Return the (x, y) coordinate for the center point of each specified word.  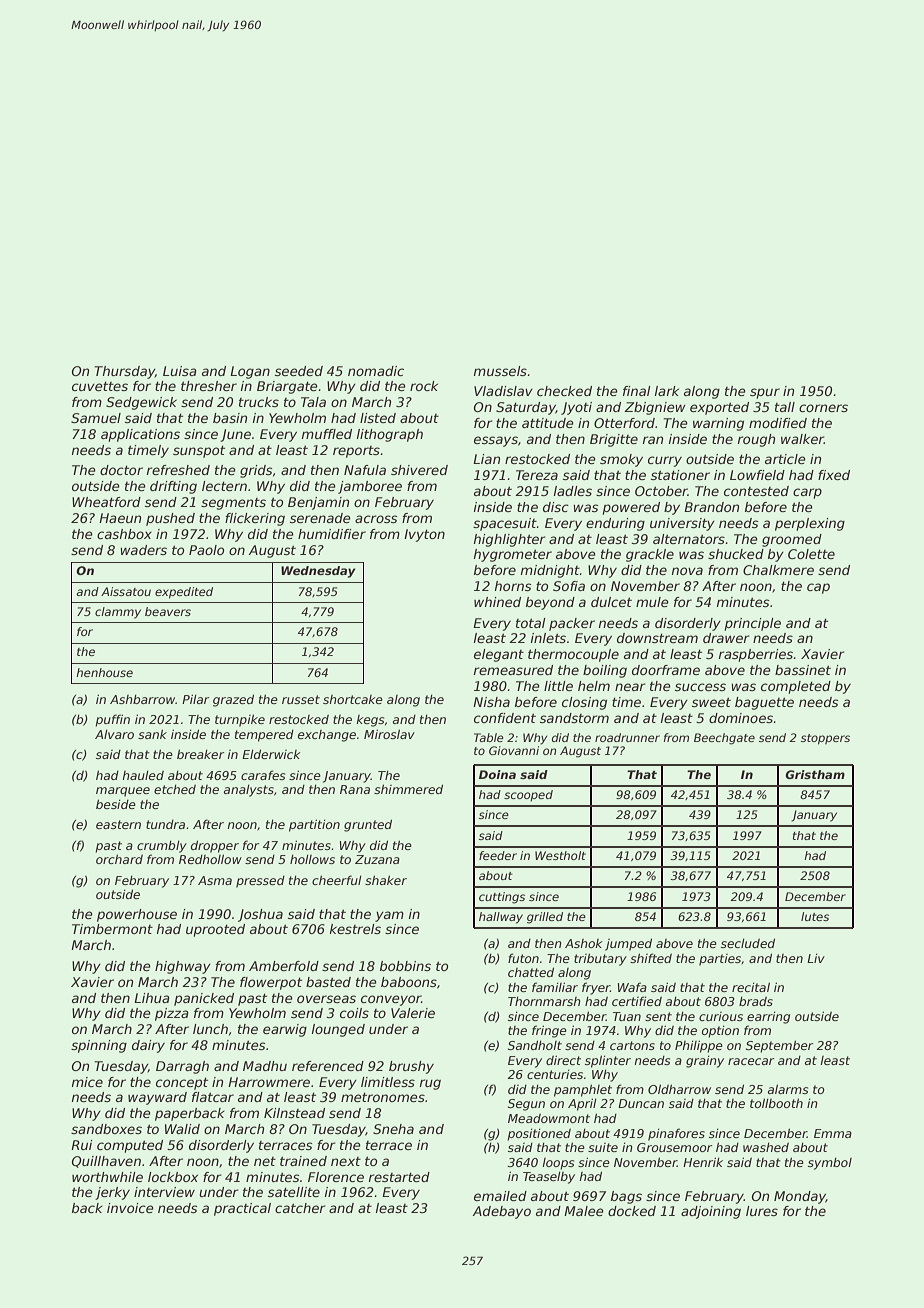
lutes (815, 916)
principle (752, 624)
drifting (173, 487)
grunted (368, 825)
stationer (680, 475)
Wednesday (318, 572)
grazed (233, 700)
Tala (313, 402)
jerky (112, 1193)
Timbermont (112, 929)
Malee (584, 1211)
